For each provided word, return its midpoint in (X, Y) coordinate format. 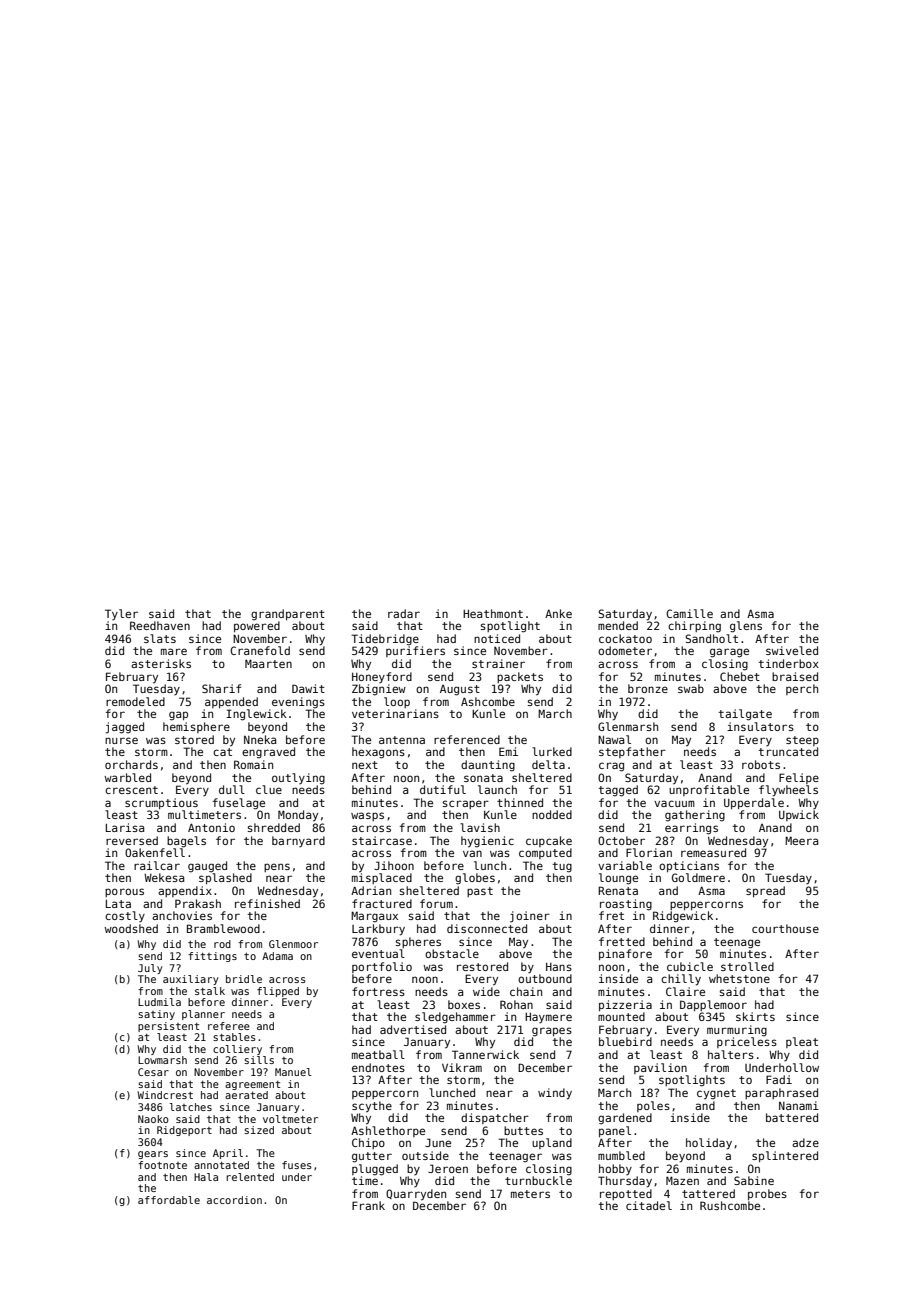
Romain (253, 764)
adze (805, 1142)
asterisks (161, 663)
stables (234, 1037)
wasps (367, 816)
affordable (169, 1200)
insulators (760, 726)
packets (520, 677)
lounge (618, 879)
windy (555, 1094)
